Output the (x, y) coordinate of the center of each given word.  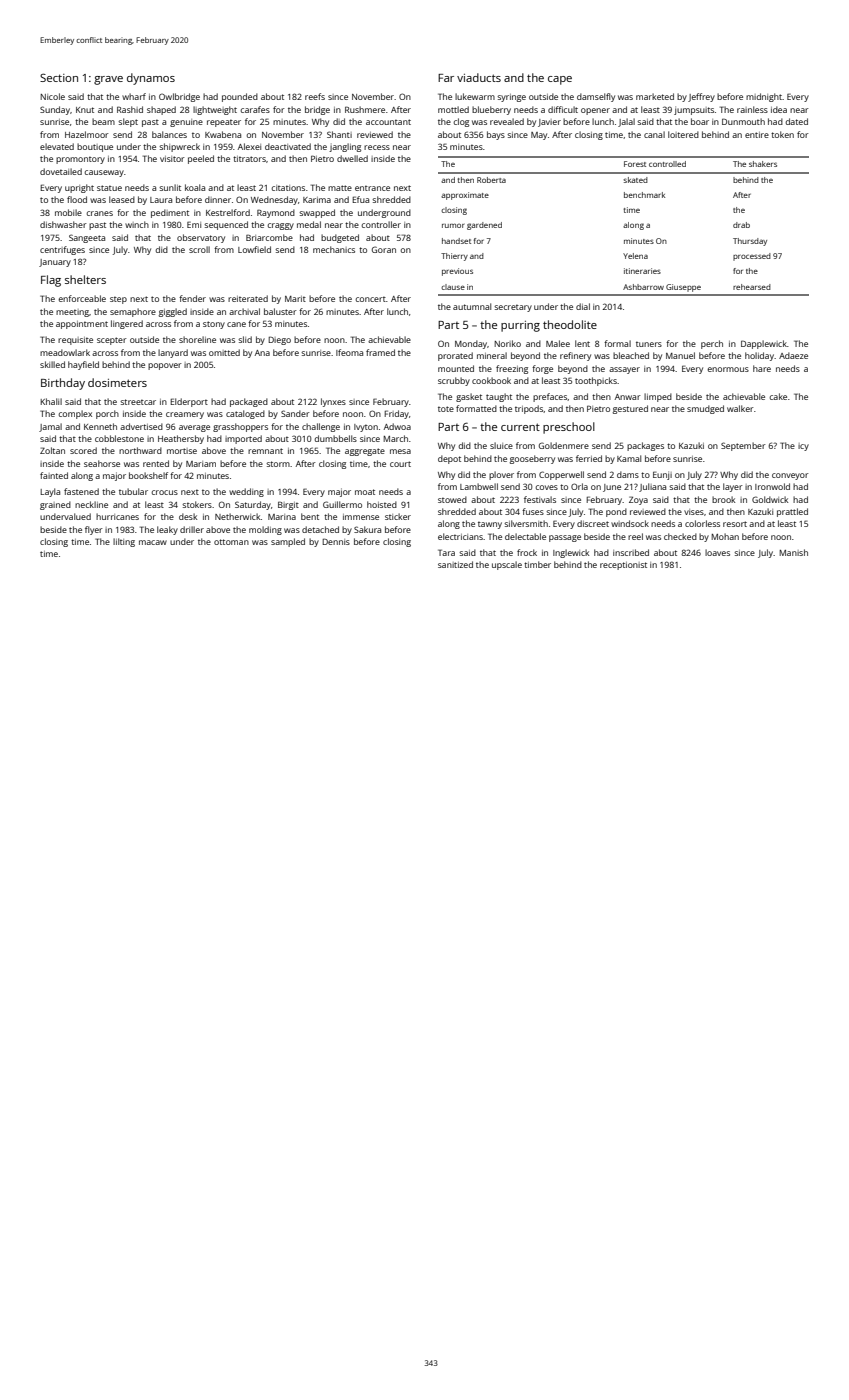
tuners (649, 344)
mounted (456, 368)
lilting (124, 542)
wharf (134, 96)
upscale (507, 565)
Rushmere (365, 109)
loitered (683, 134)
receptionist (623, 566)
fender (192, 298)
